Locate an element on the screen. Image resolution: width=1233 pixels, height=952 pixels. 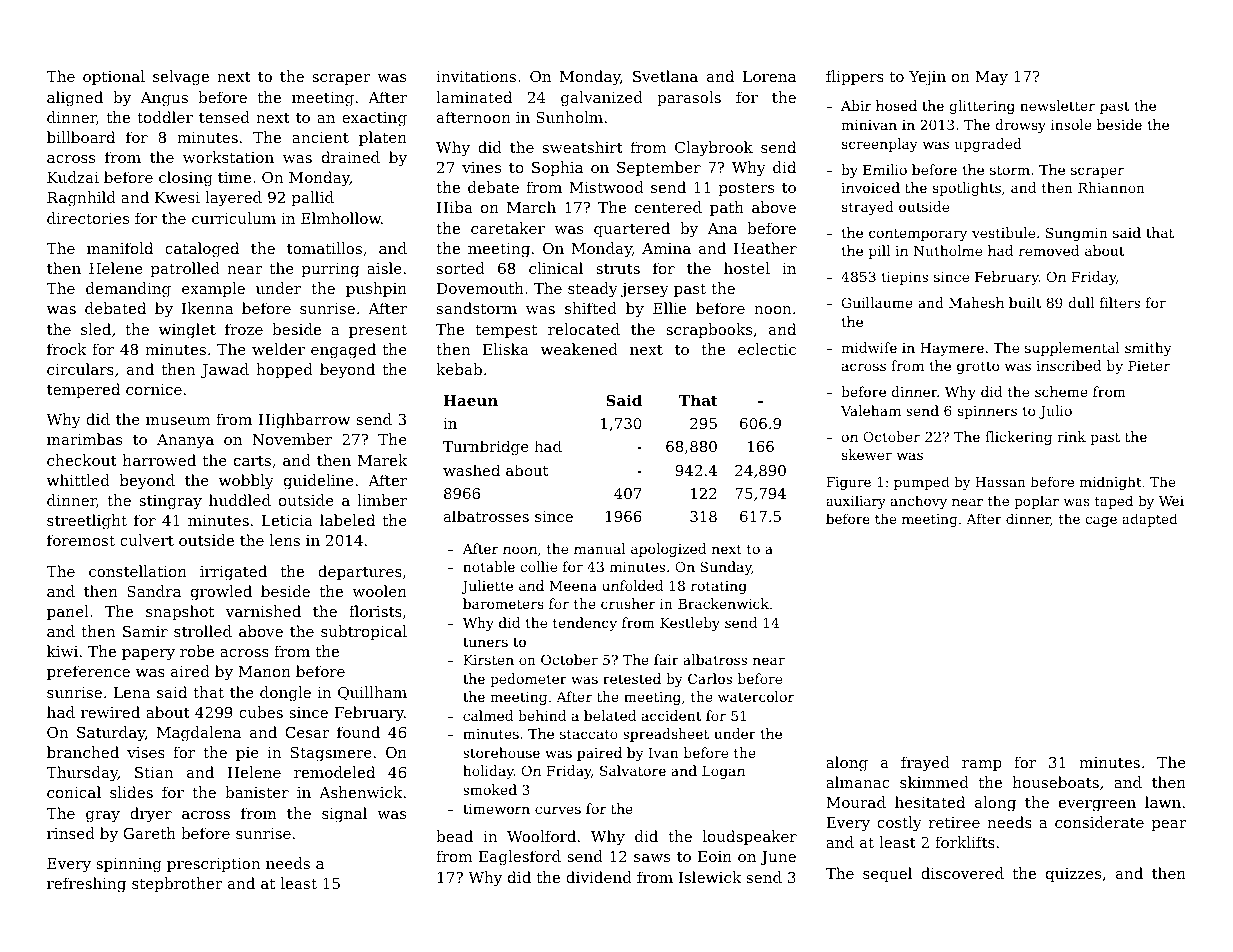
calmed is located at coordinates (488, 715).
